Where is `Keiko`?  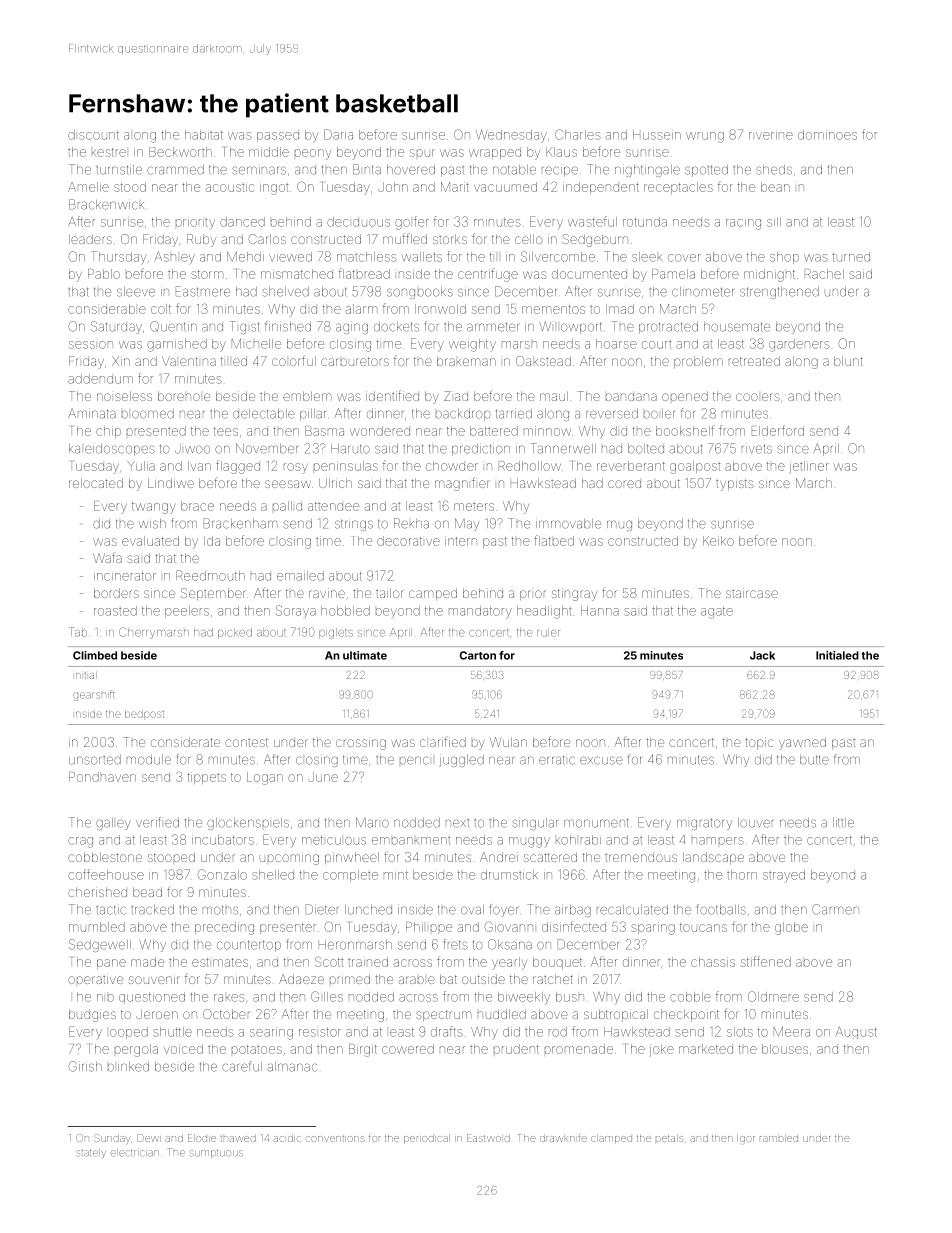
Keiko is located at coordinates (718, 541).
